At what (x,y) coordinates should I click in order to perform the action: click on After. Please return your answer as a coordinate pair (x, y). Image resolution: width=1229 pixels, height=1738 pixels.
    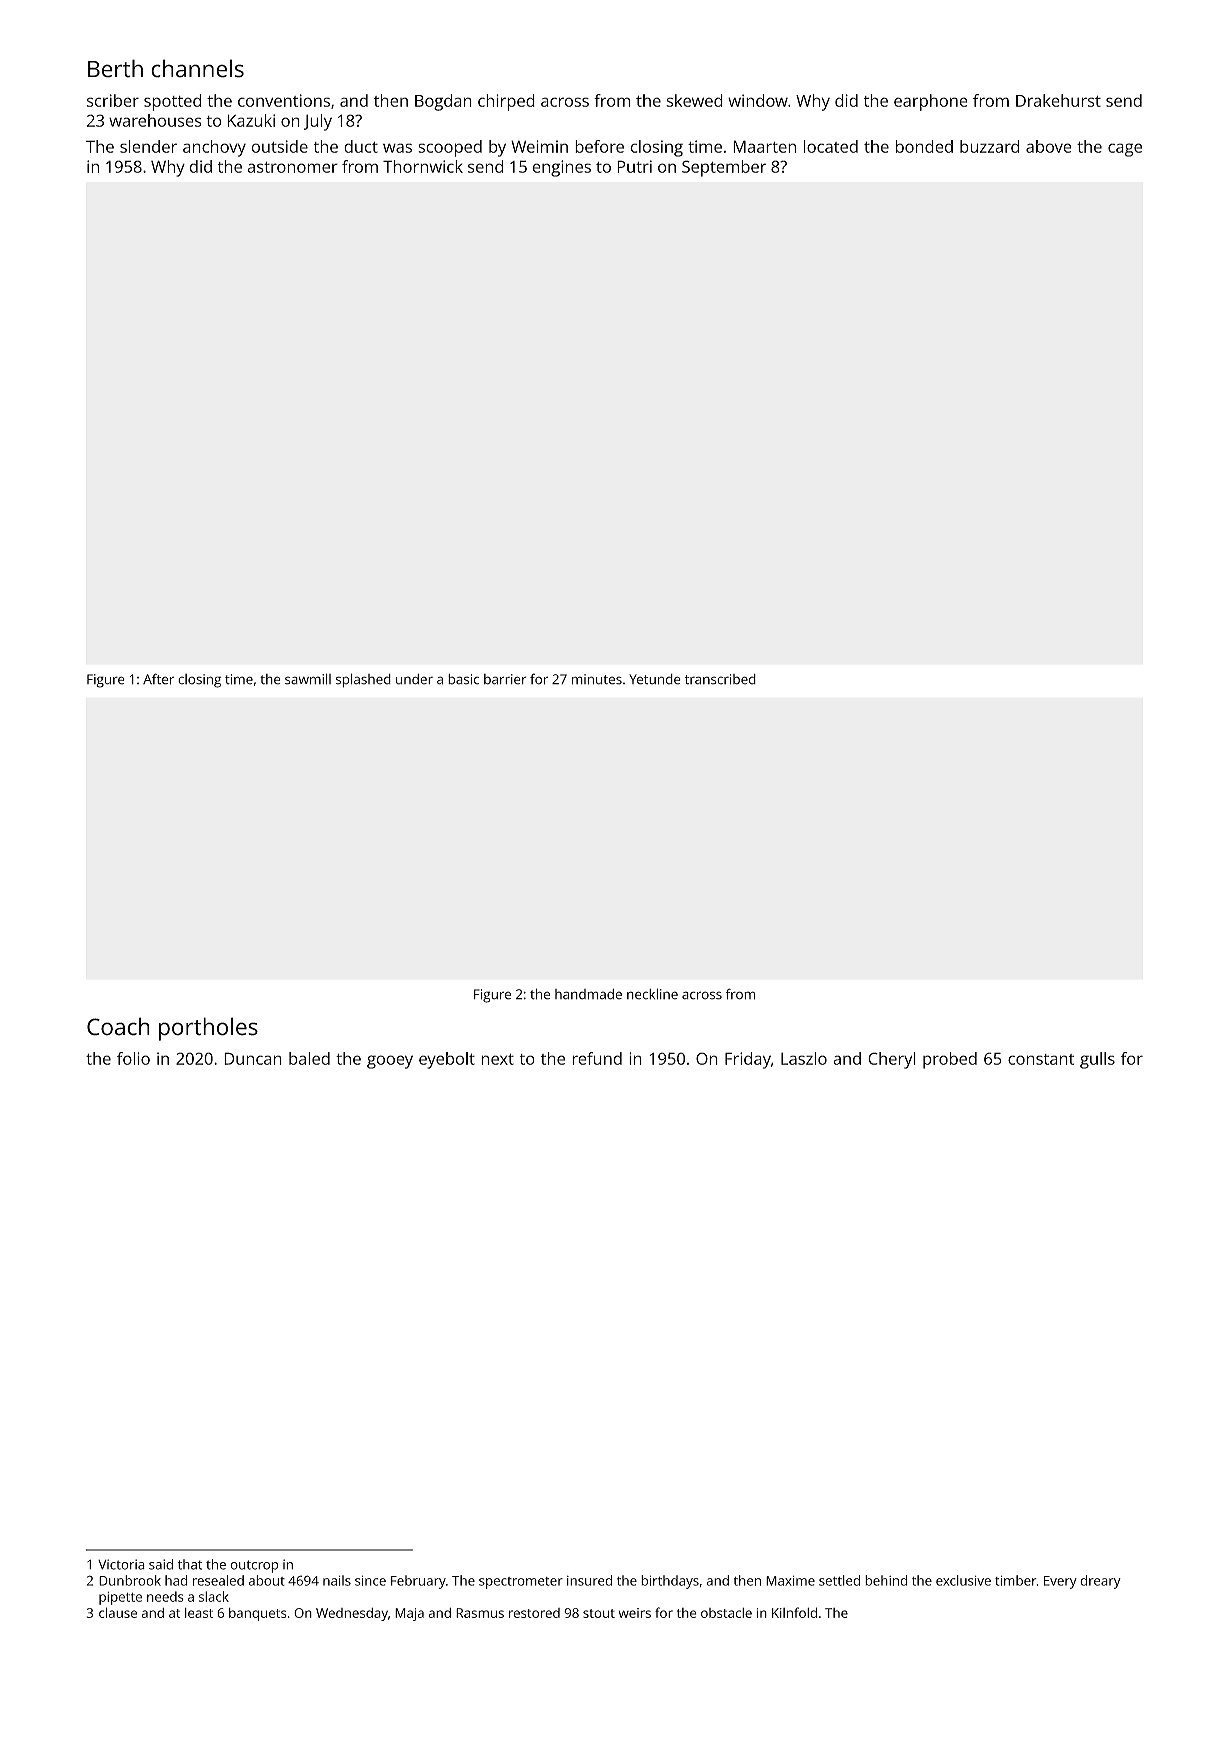
    Looking at the image, I should click on (158, 679).
